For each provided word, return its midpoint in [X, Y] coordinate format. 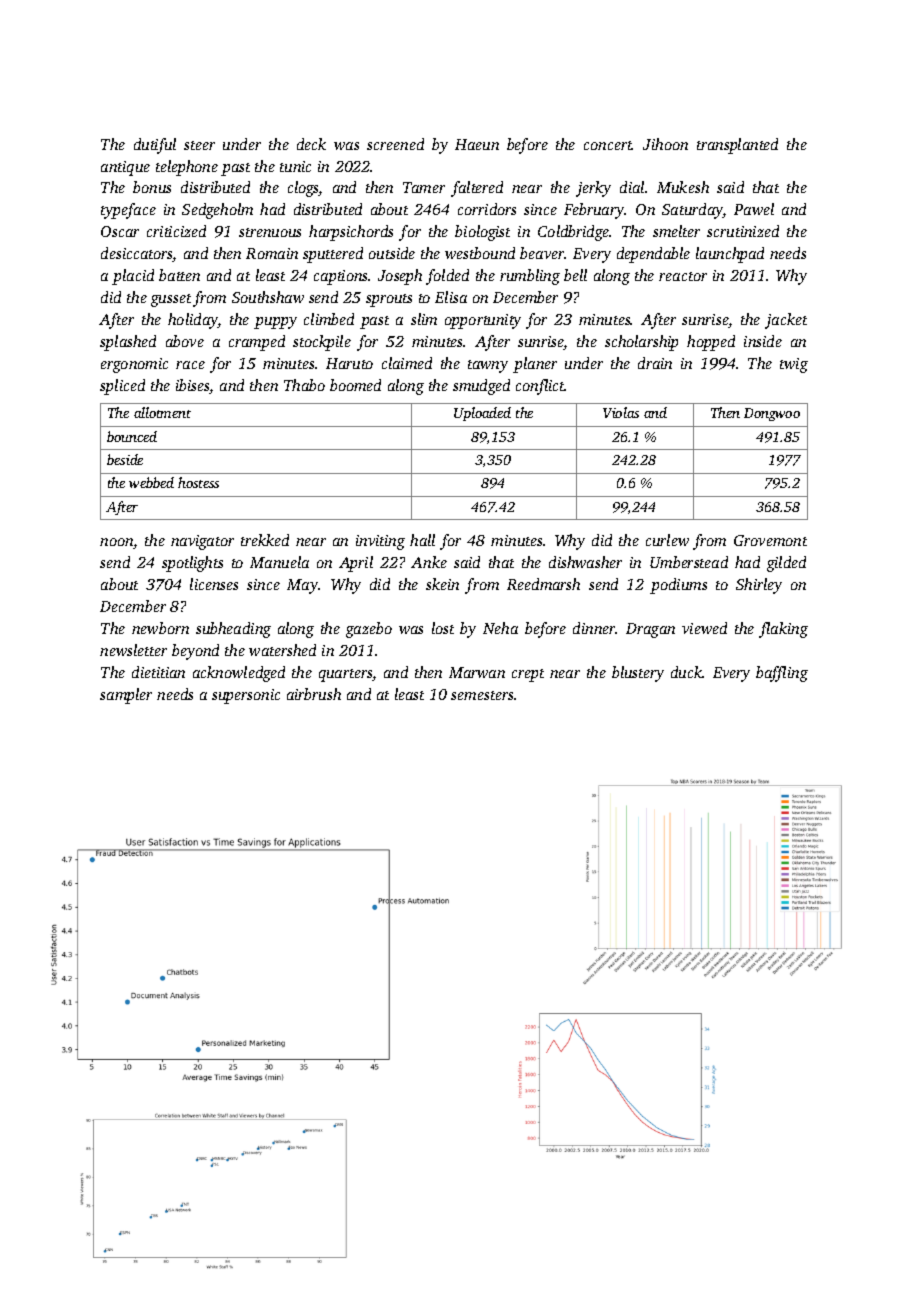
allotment [162, 412]
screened [395, 144]
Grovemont [770, 540]
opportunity [483, 321]
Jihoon [665, 144]
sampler [126, 696]
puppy [275, 323]
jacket [786, 321]
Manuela [279, 562]
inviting [380, 542]
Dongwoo [772, 414]
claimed [407, 363]
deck [311, 144]
